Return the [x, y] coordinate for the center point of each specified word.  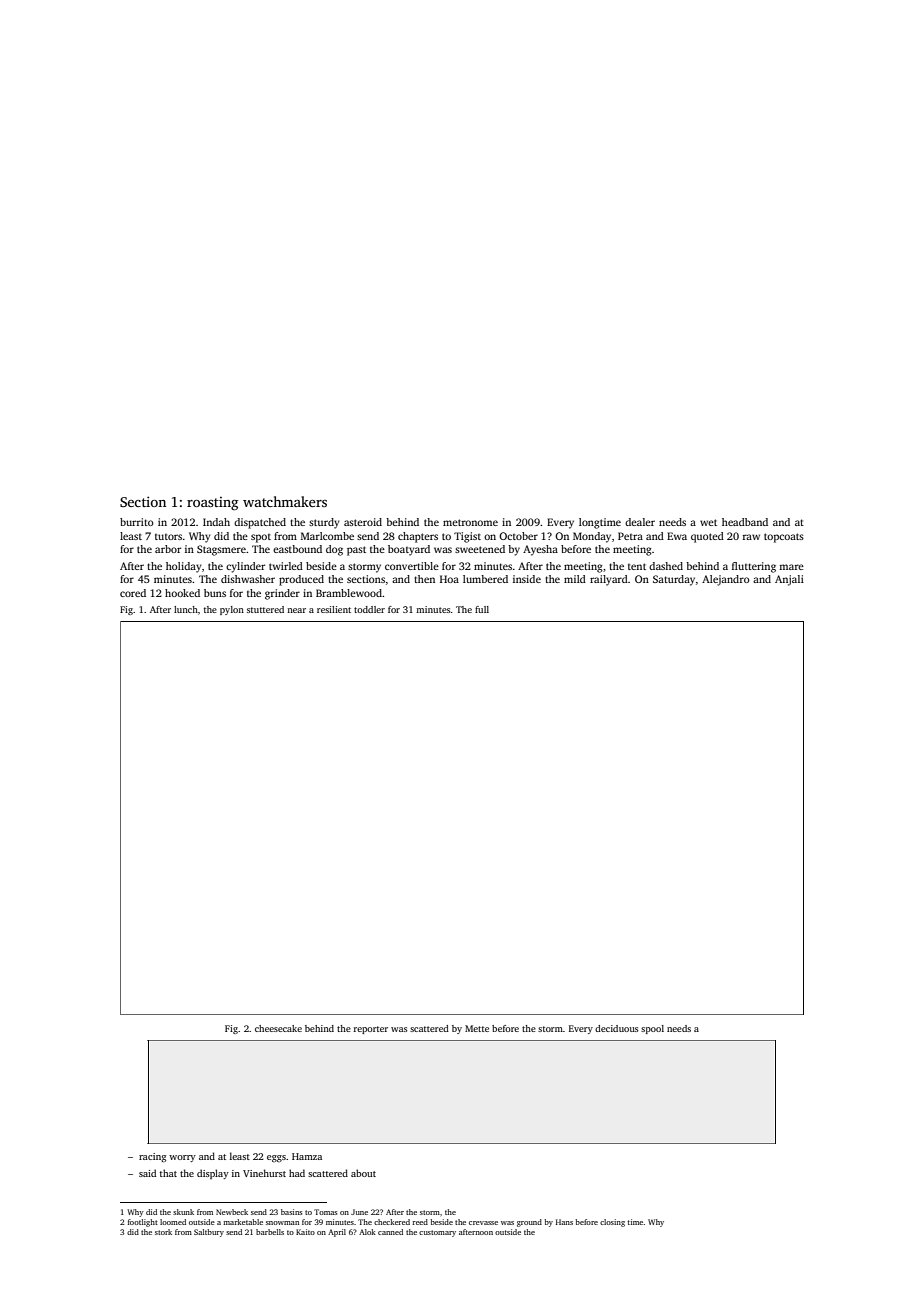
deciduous [616, 1028]
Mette [477, 1028]
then [424, 579]
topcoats [784, 538]
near [296, 610]
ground [529, 1223]
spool [652, 1029]
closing [612, 1223]
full [482, 609]
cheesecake [278, 1028]
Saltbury [209, 1233]
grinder [282, 594]
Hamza [307, 1156]
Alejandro [726, 580]
